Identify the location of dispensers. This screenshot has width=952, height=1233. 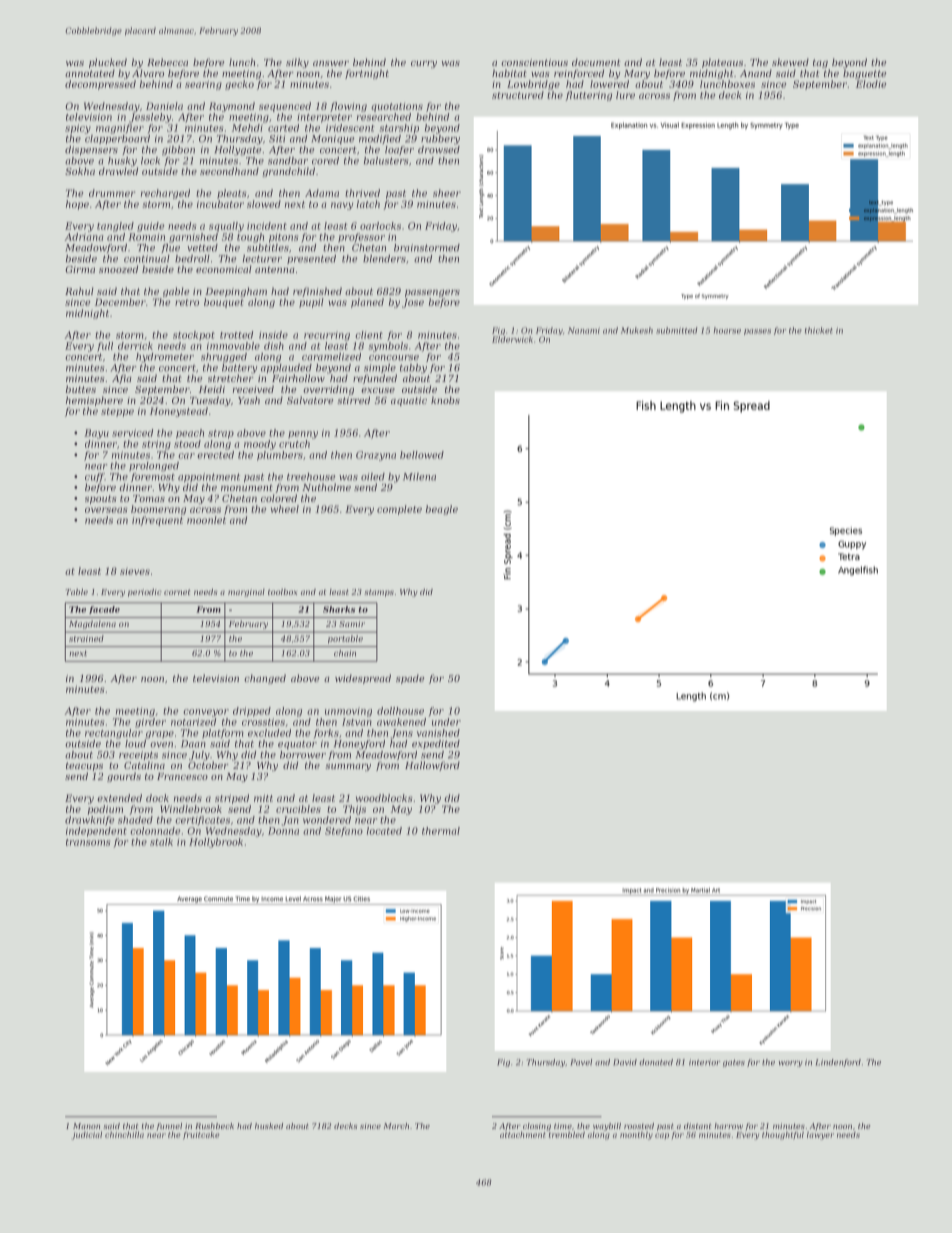
(91, 150).
